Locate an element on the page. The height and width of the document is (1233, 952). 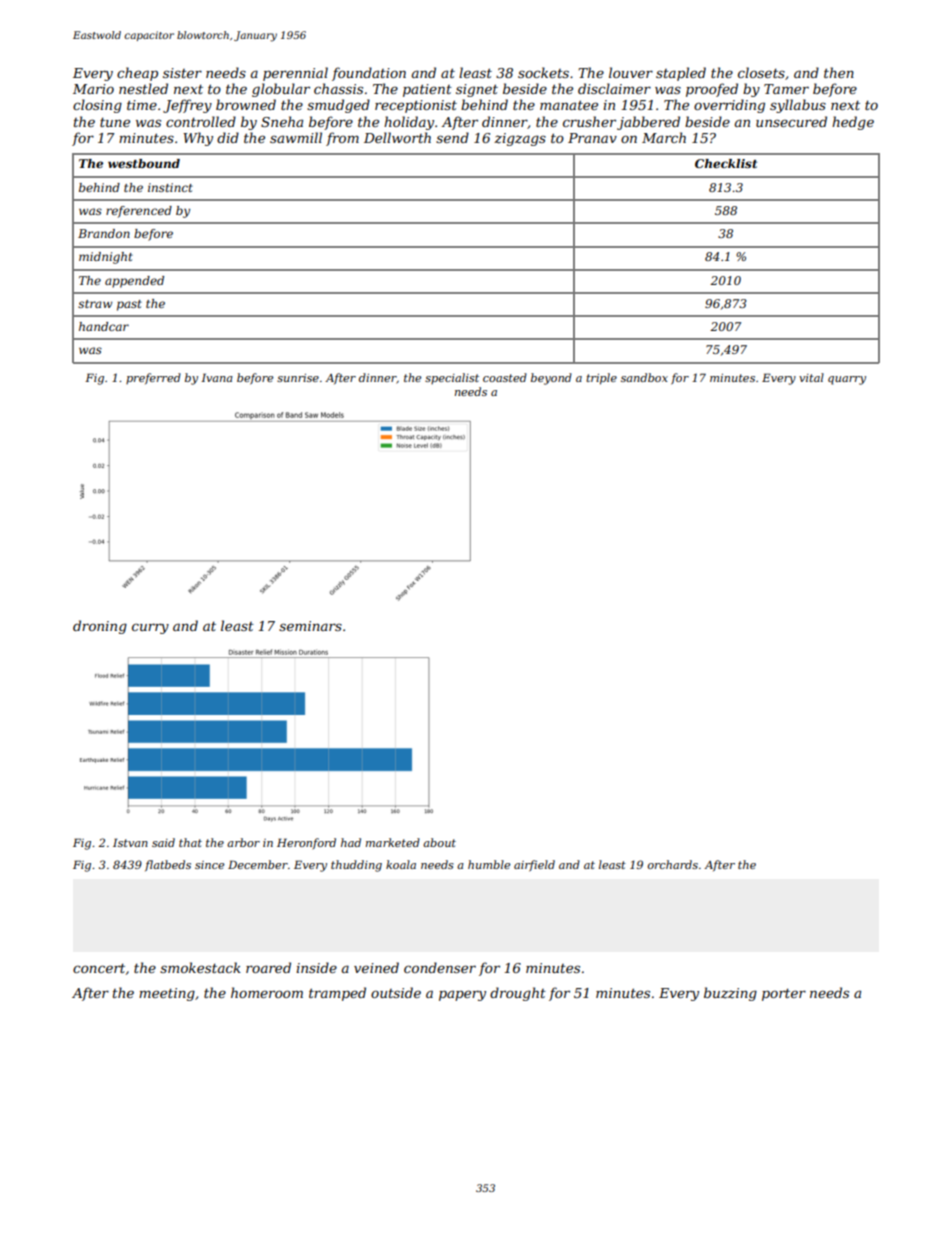
preferred is located at coordinates (153, 378).
